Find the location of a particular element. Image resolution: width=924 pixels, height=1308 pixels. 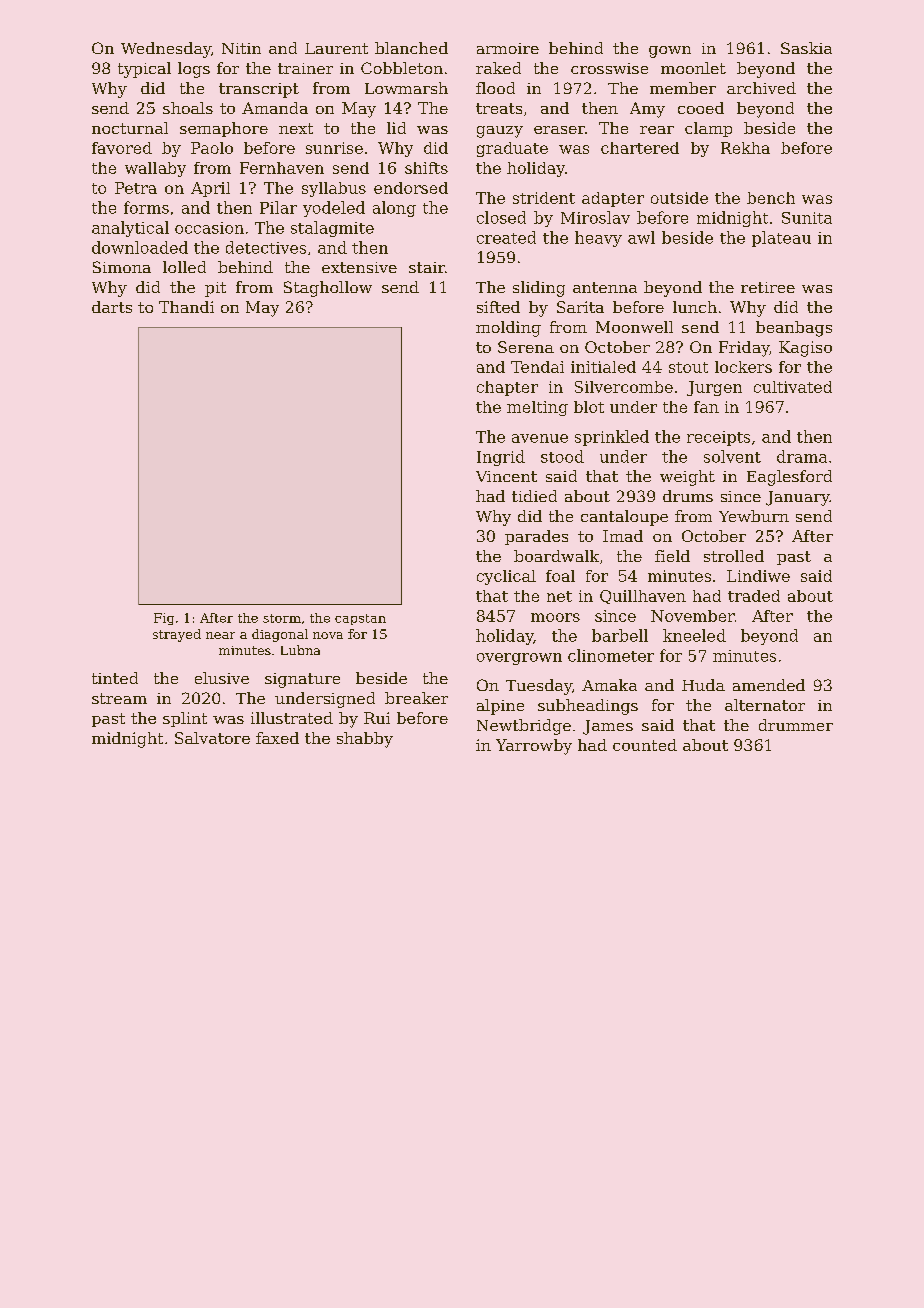

Eaglesford is located at coordinates (789, 478).
